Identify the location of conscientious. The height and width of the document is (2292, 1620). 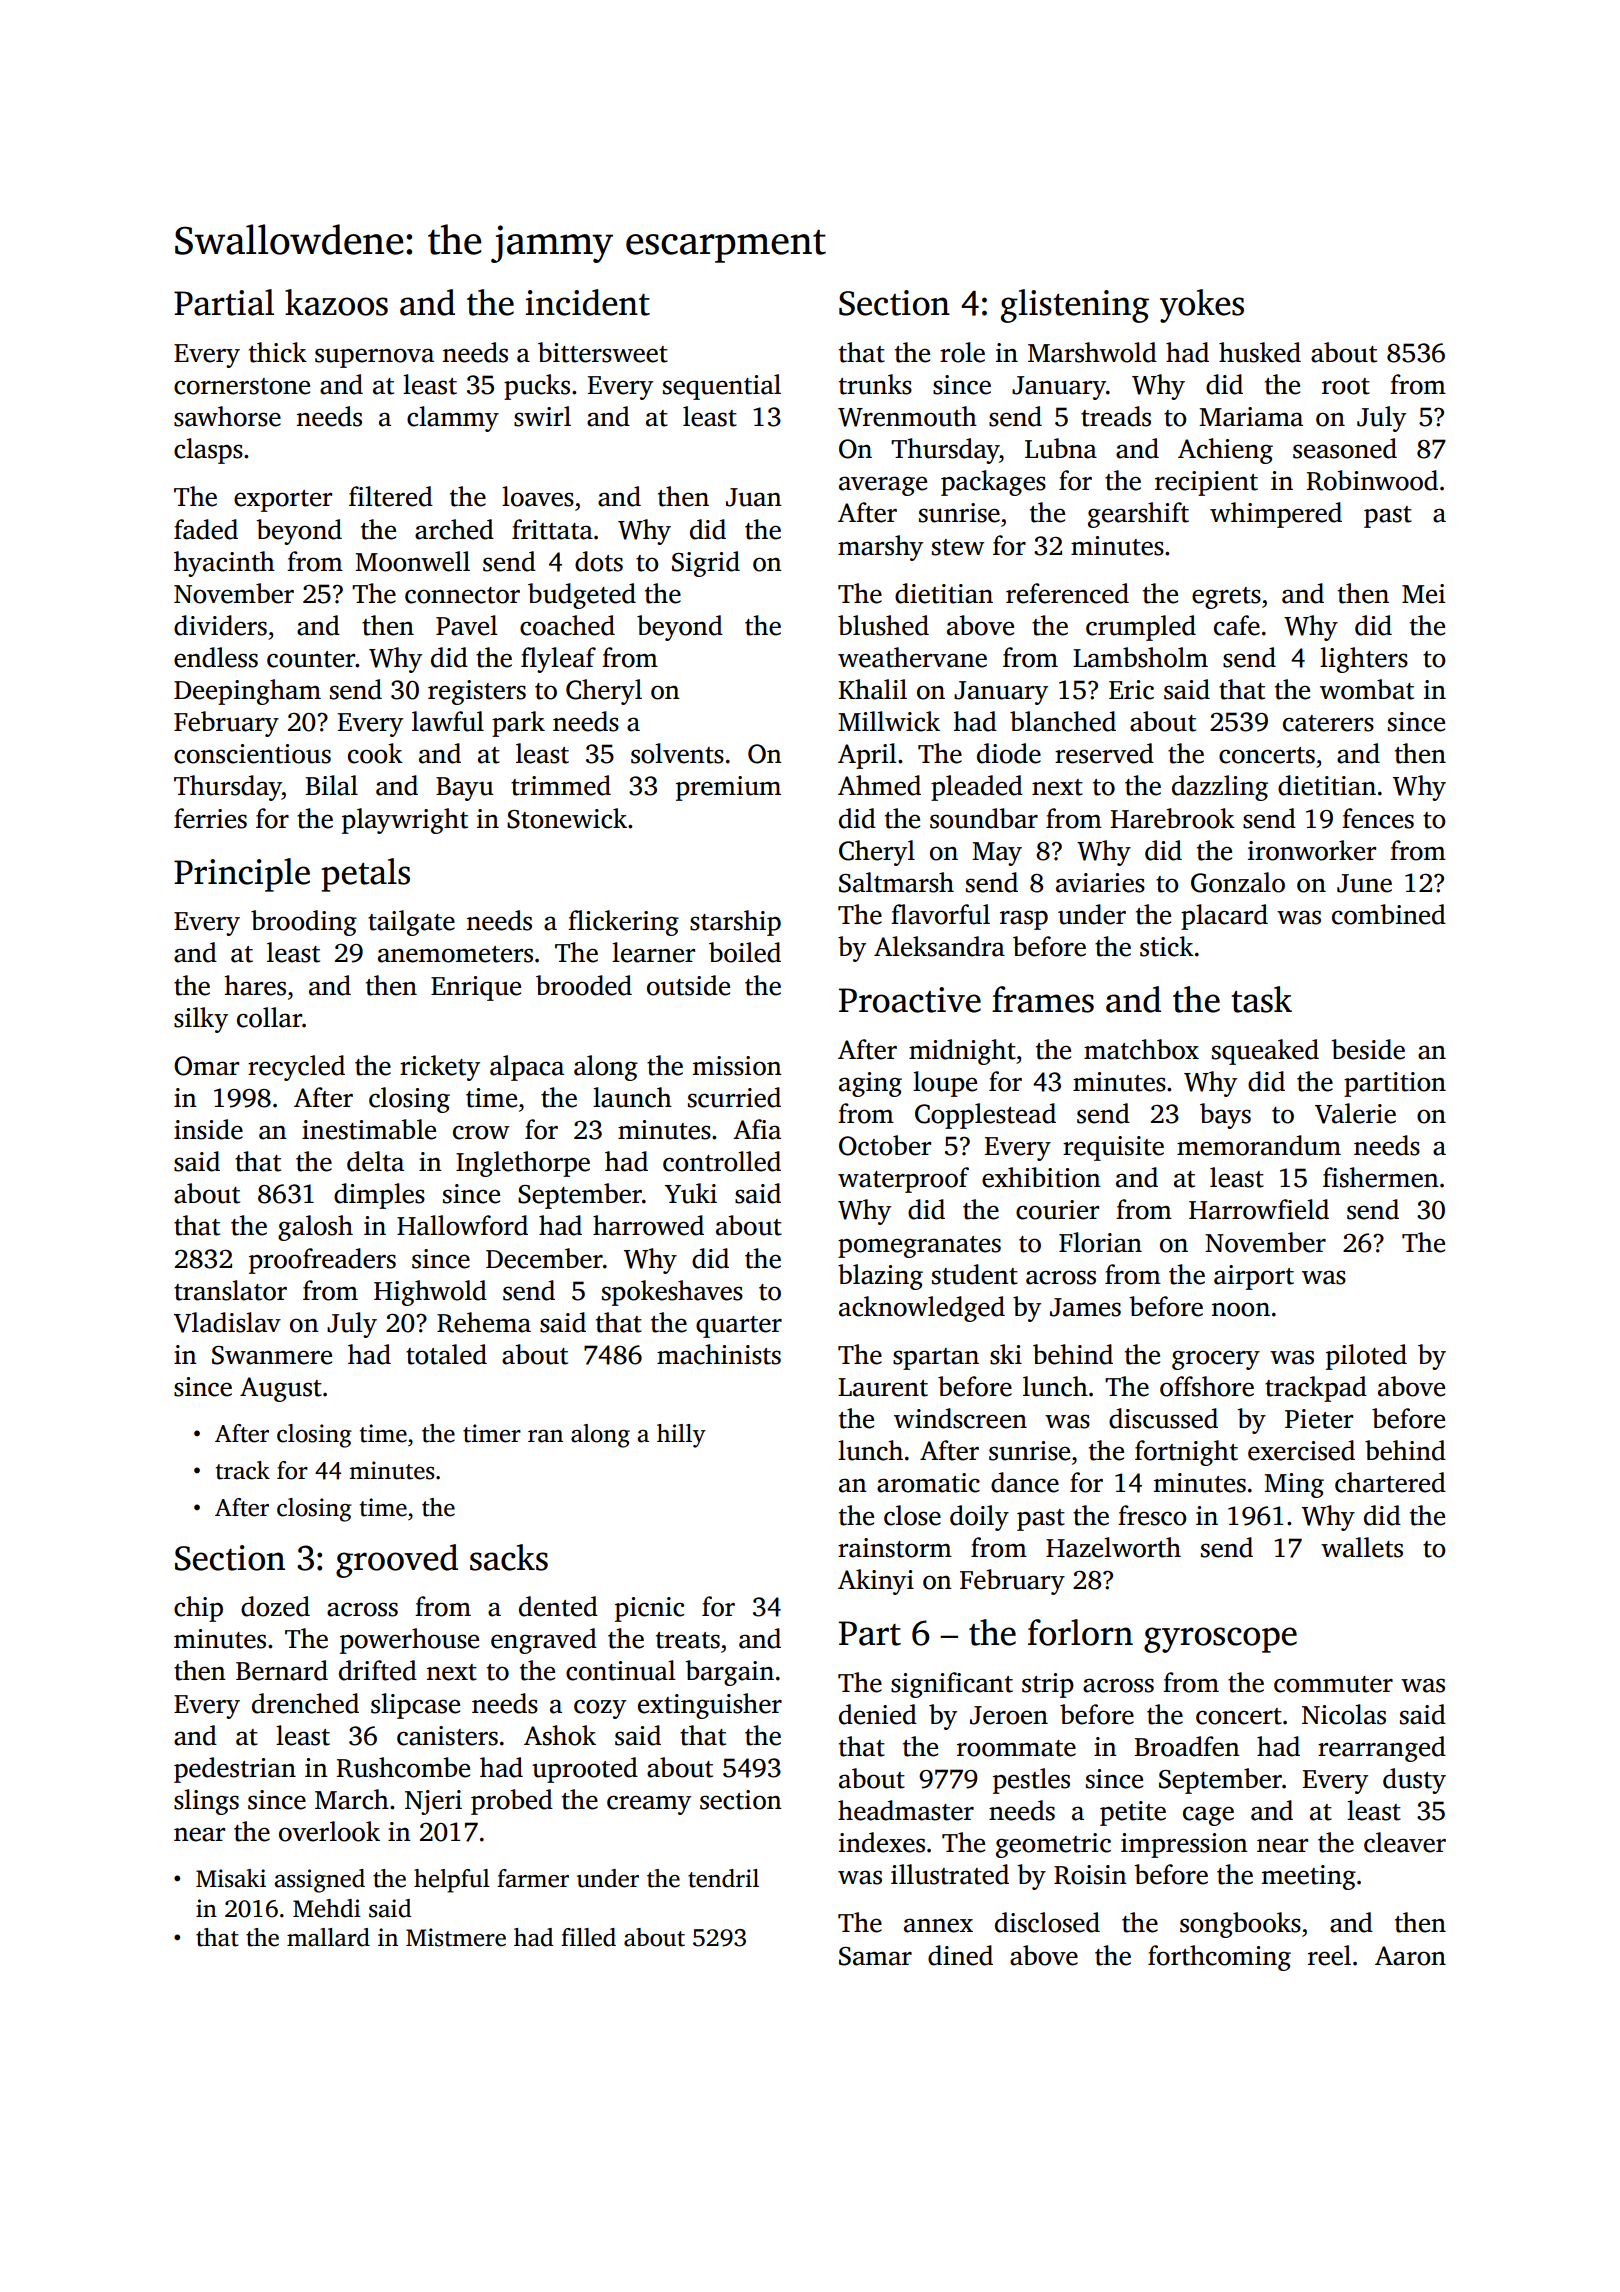
(252, 754).
